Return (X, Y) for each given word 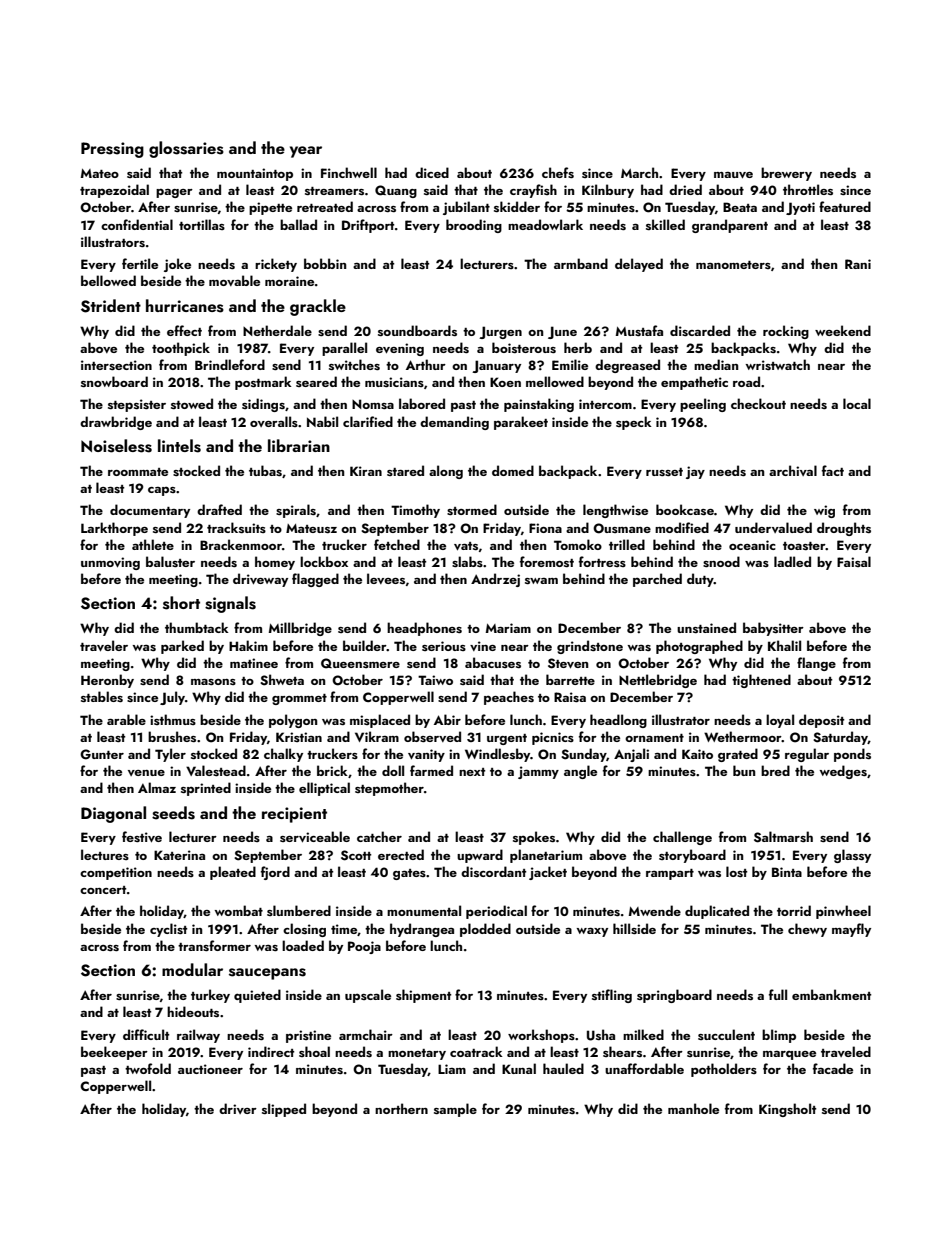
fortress (602, 561)
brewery (786, 174)
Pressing (112, 150)
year (306, 152)
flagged (315, 580)
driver (238, 1108)
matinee (254, 663)
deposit (821, 721)
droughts (844, 529)
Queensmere (360, 663)
